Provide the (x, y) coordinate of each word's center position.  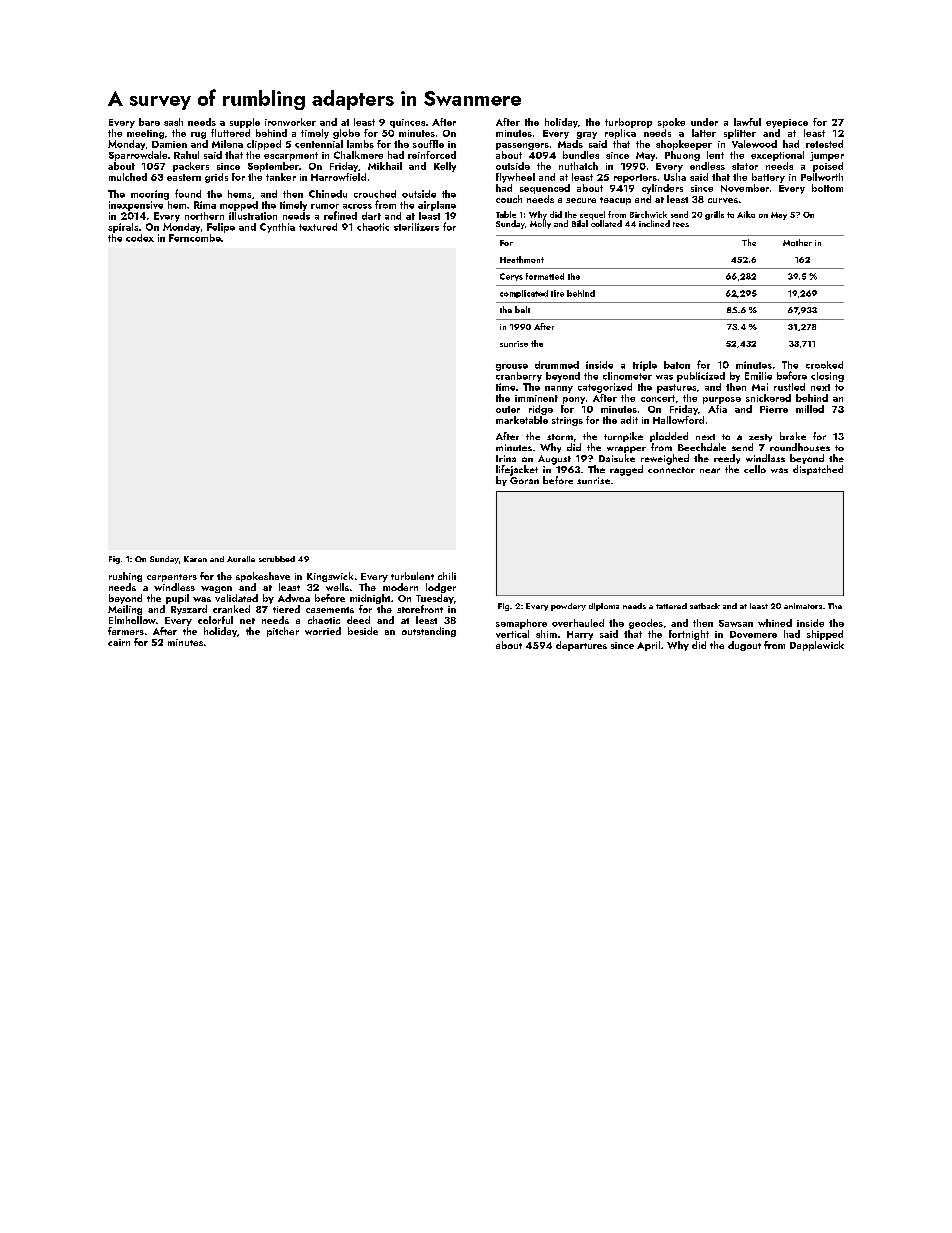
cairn (119, 642)
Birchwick (648, 214)
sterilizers (416, 227)
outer (508, 409)
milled (810, 409)
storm (560, 437)
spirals (123, 228)
